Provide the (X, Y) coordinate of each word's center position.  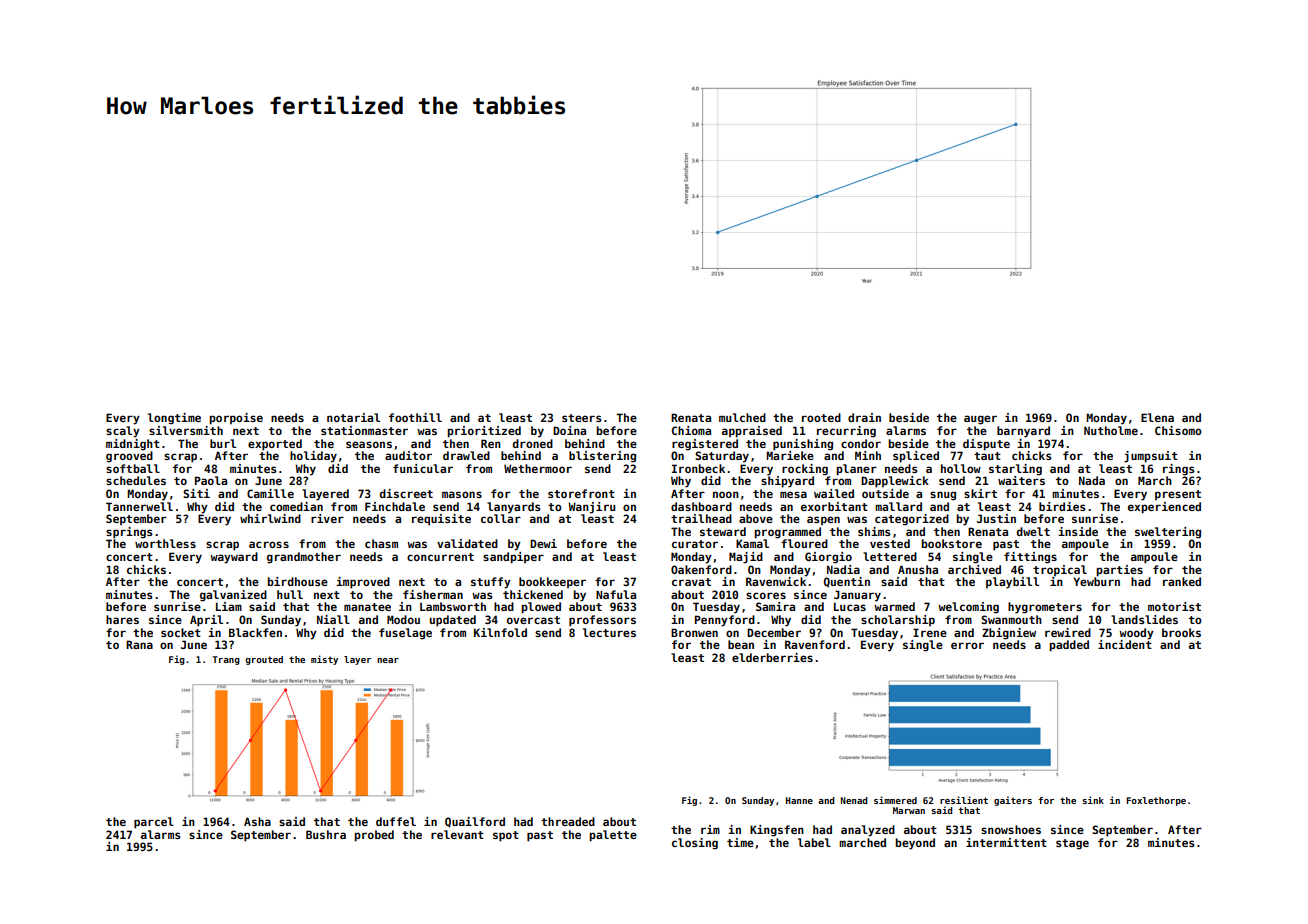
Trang (226, 660)
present (1178, 495)
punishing (803, 444)
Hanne (799, 800)
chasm (381, 543)
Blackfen (255, 632)
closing (695, 844)
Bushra (326, 834)
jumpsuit (1151, 457)
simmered (895, 800)
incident (1125, 644)
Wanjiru (592, 508)
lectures (609, 632)
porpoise (236, 419)
